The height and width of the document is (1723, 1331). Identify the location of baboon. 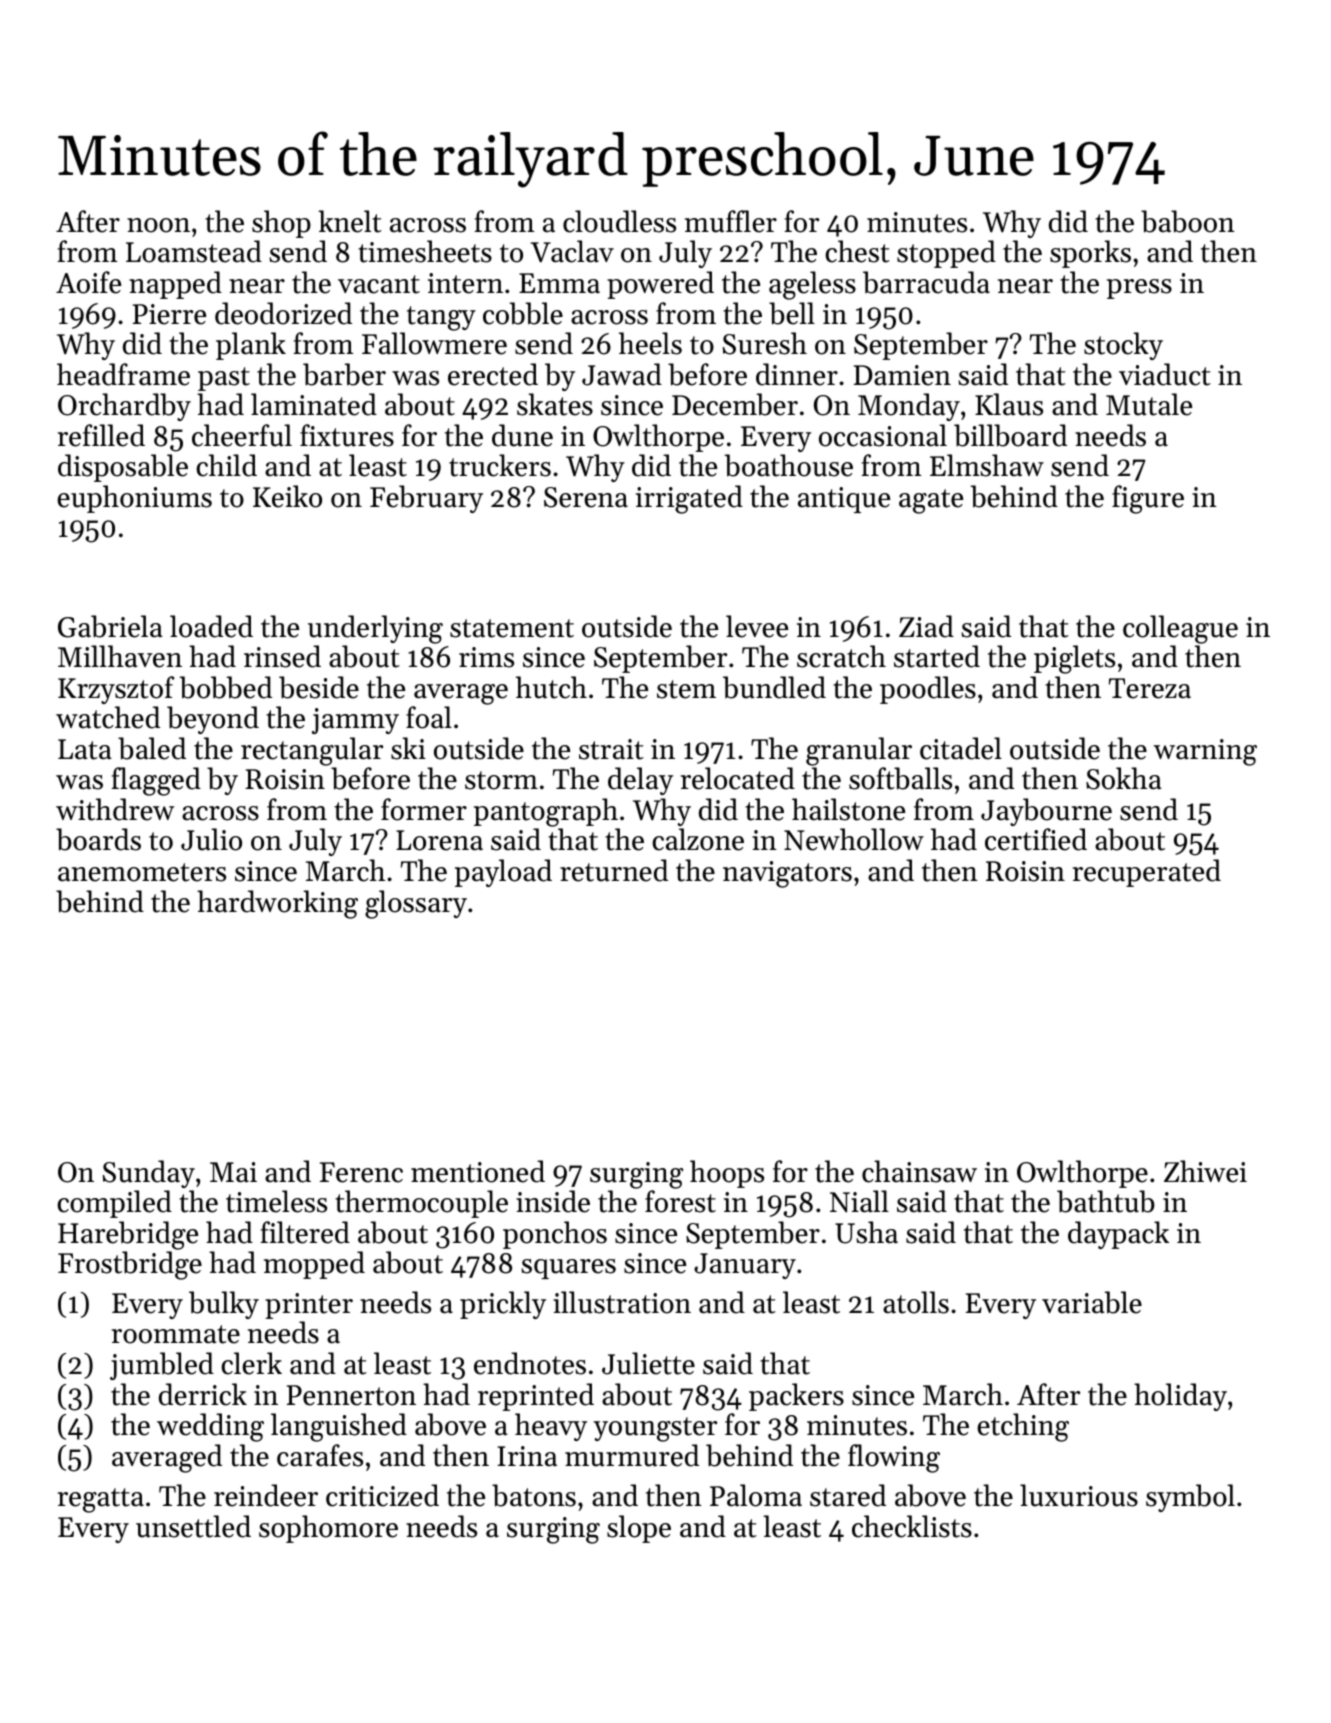
(1188, 221).
